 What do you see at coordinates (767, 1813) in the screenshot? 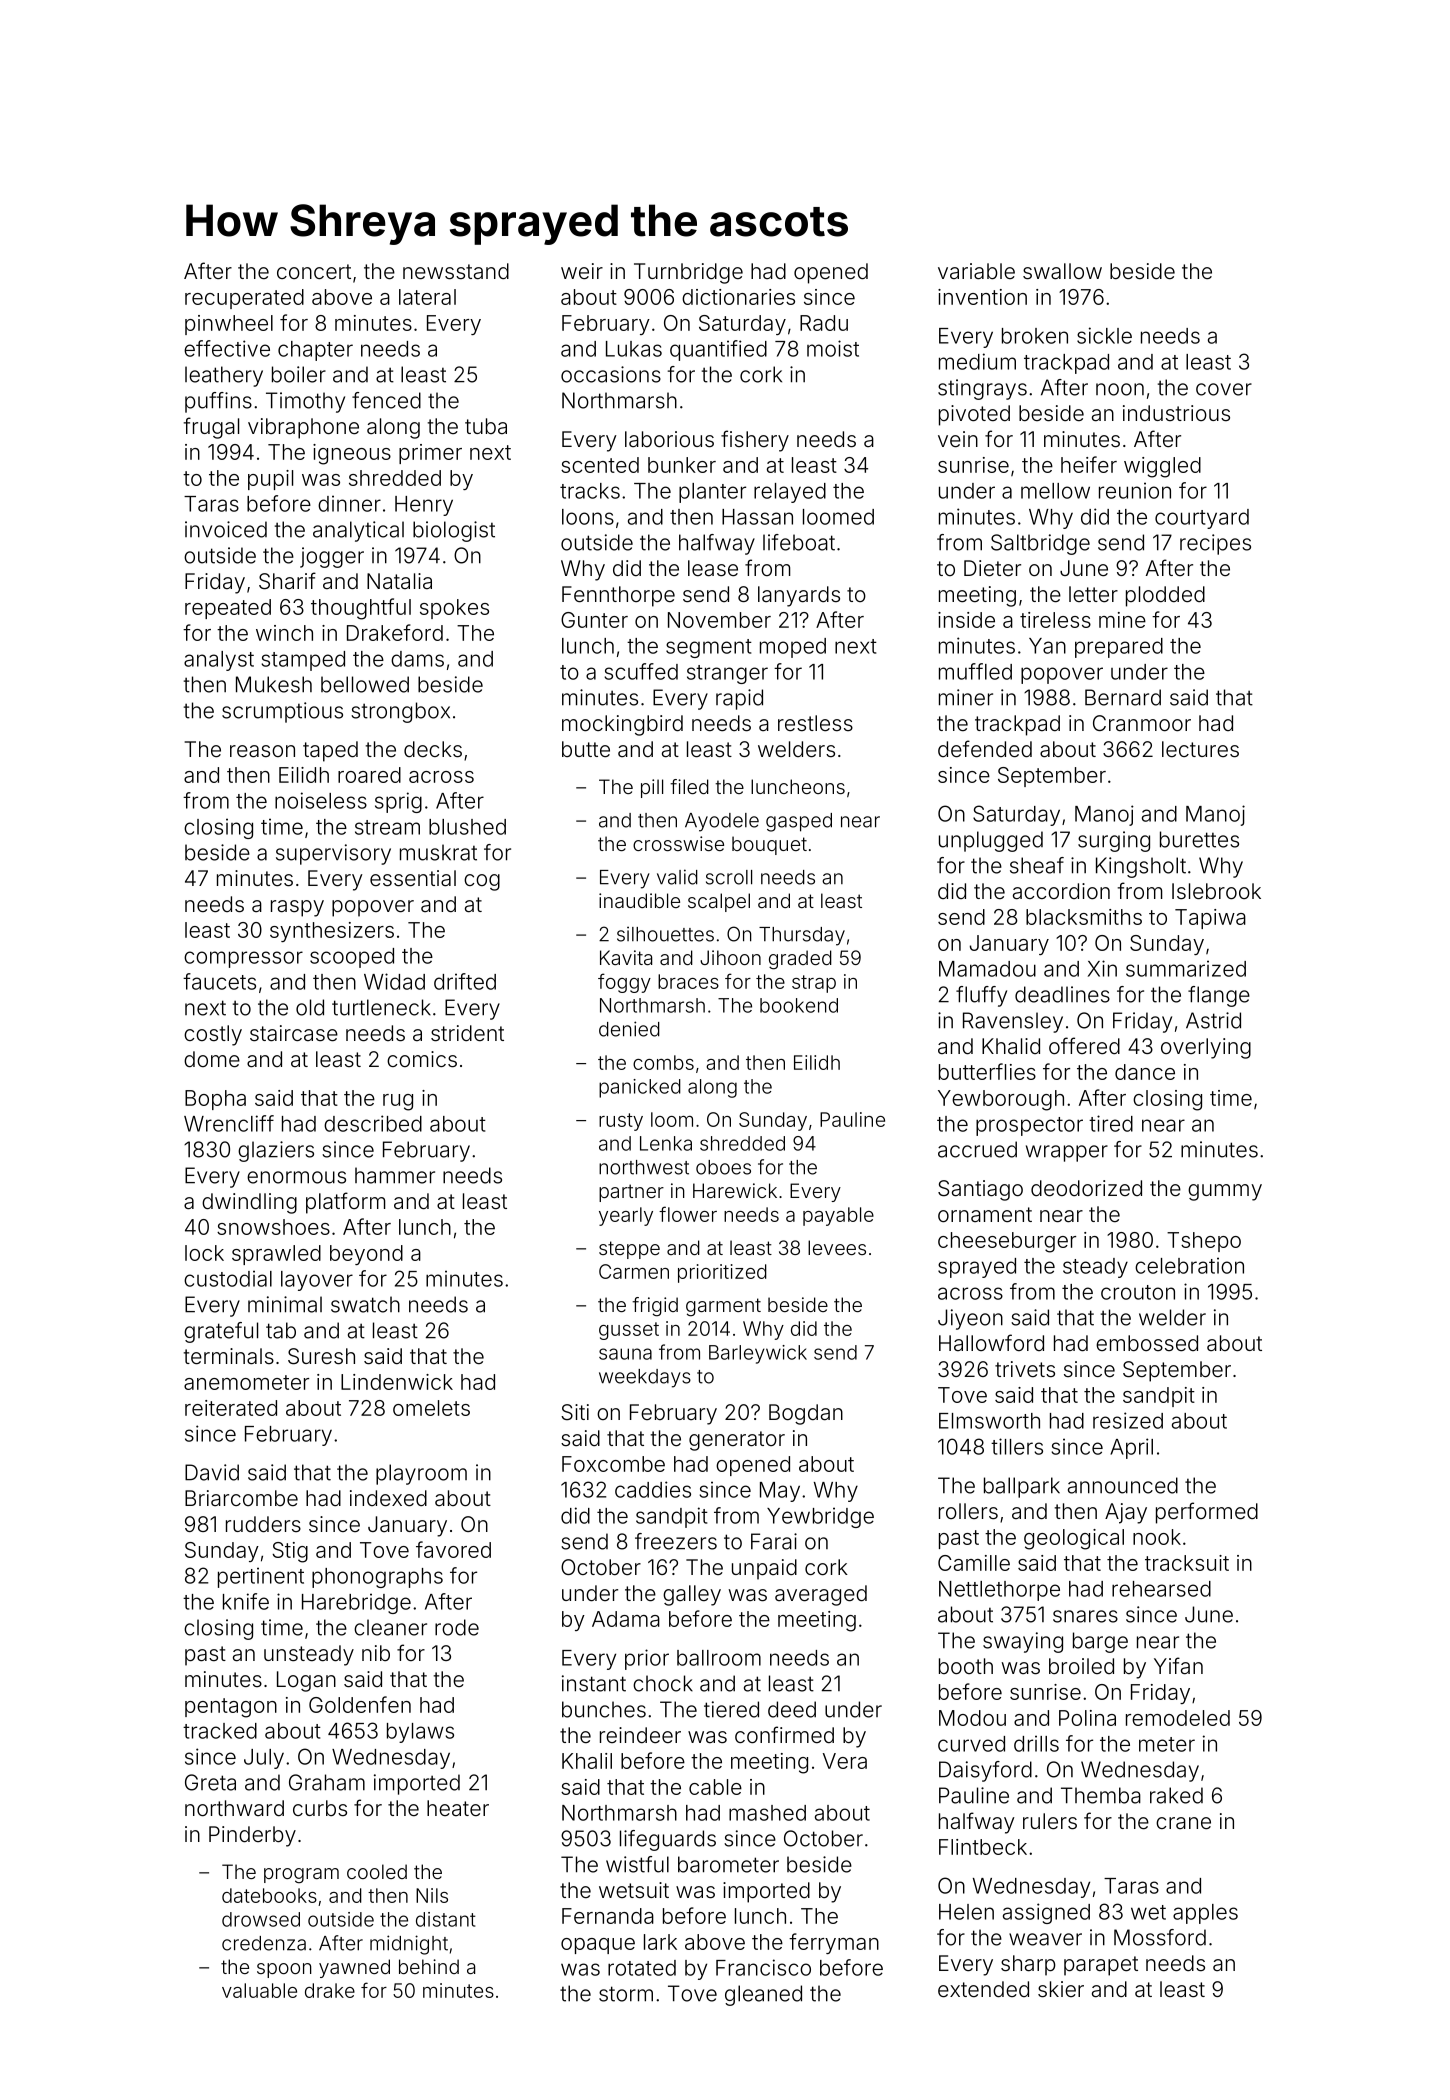
I see `mashed` at bounding box center [767, 1813].
